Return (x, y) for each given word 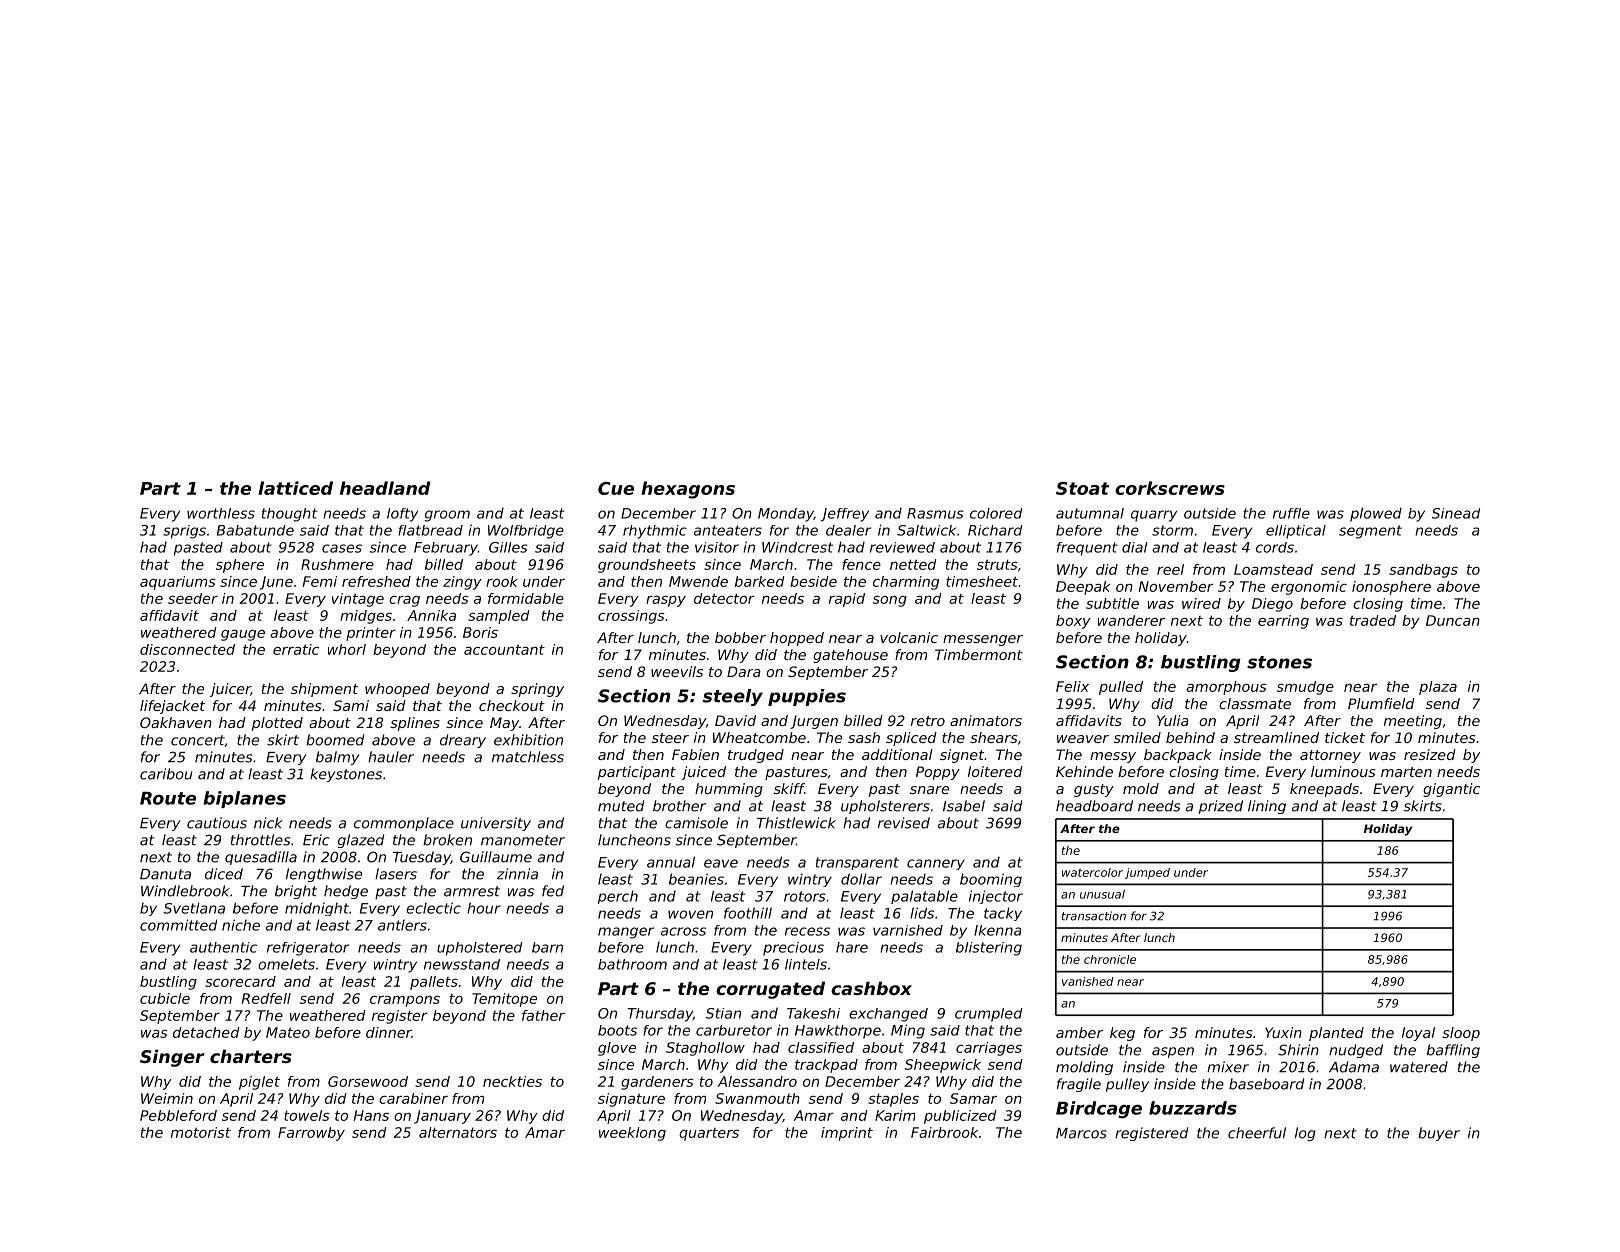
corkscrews (1170, 488)
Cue (616, 488)
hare (852, 947)
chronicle (1110, 959)
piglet (259, 1083)
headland (385, 488)
